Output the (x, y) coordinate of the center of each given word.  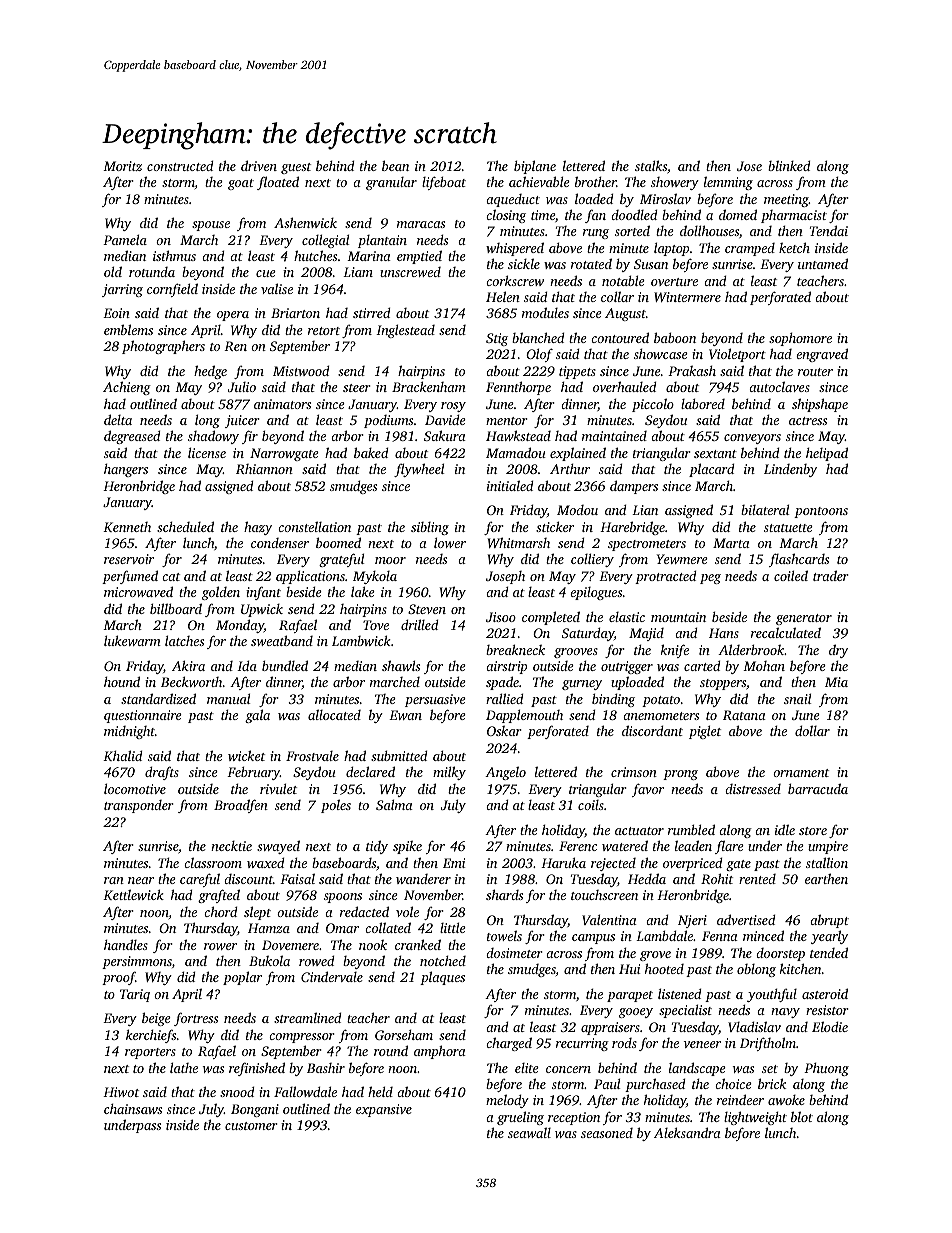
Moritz (122, 166)
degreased (132, 437)
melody (507, 1101)
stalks (651, 165)
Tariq (135, 995)
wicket (246, 755)
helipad (827, 454)
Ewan (405, 715)
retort (324, 331)
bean (395, 165)
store (813, 831)
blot (802, 1116)
